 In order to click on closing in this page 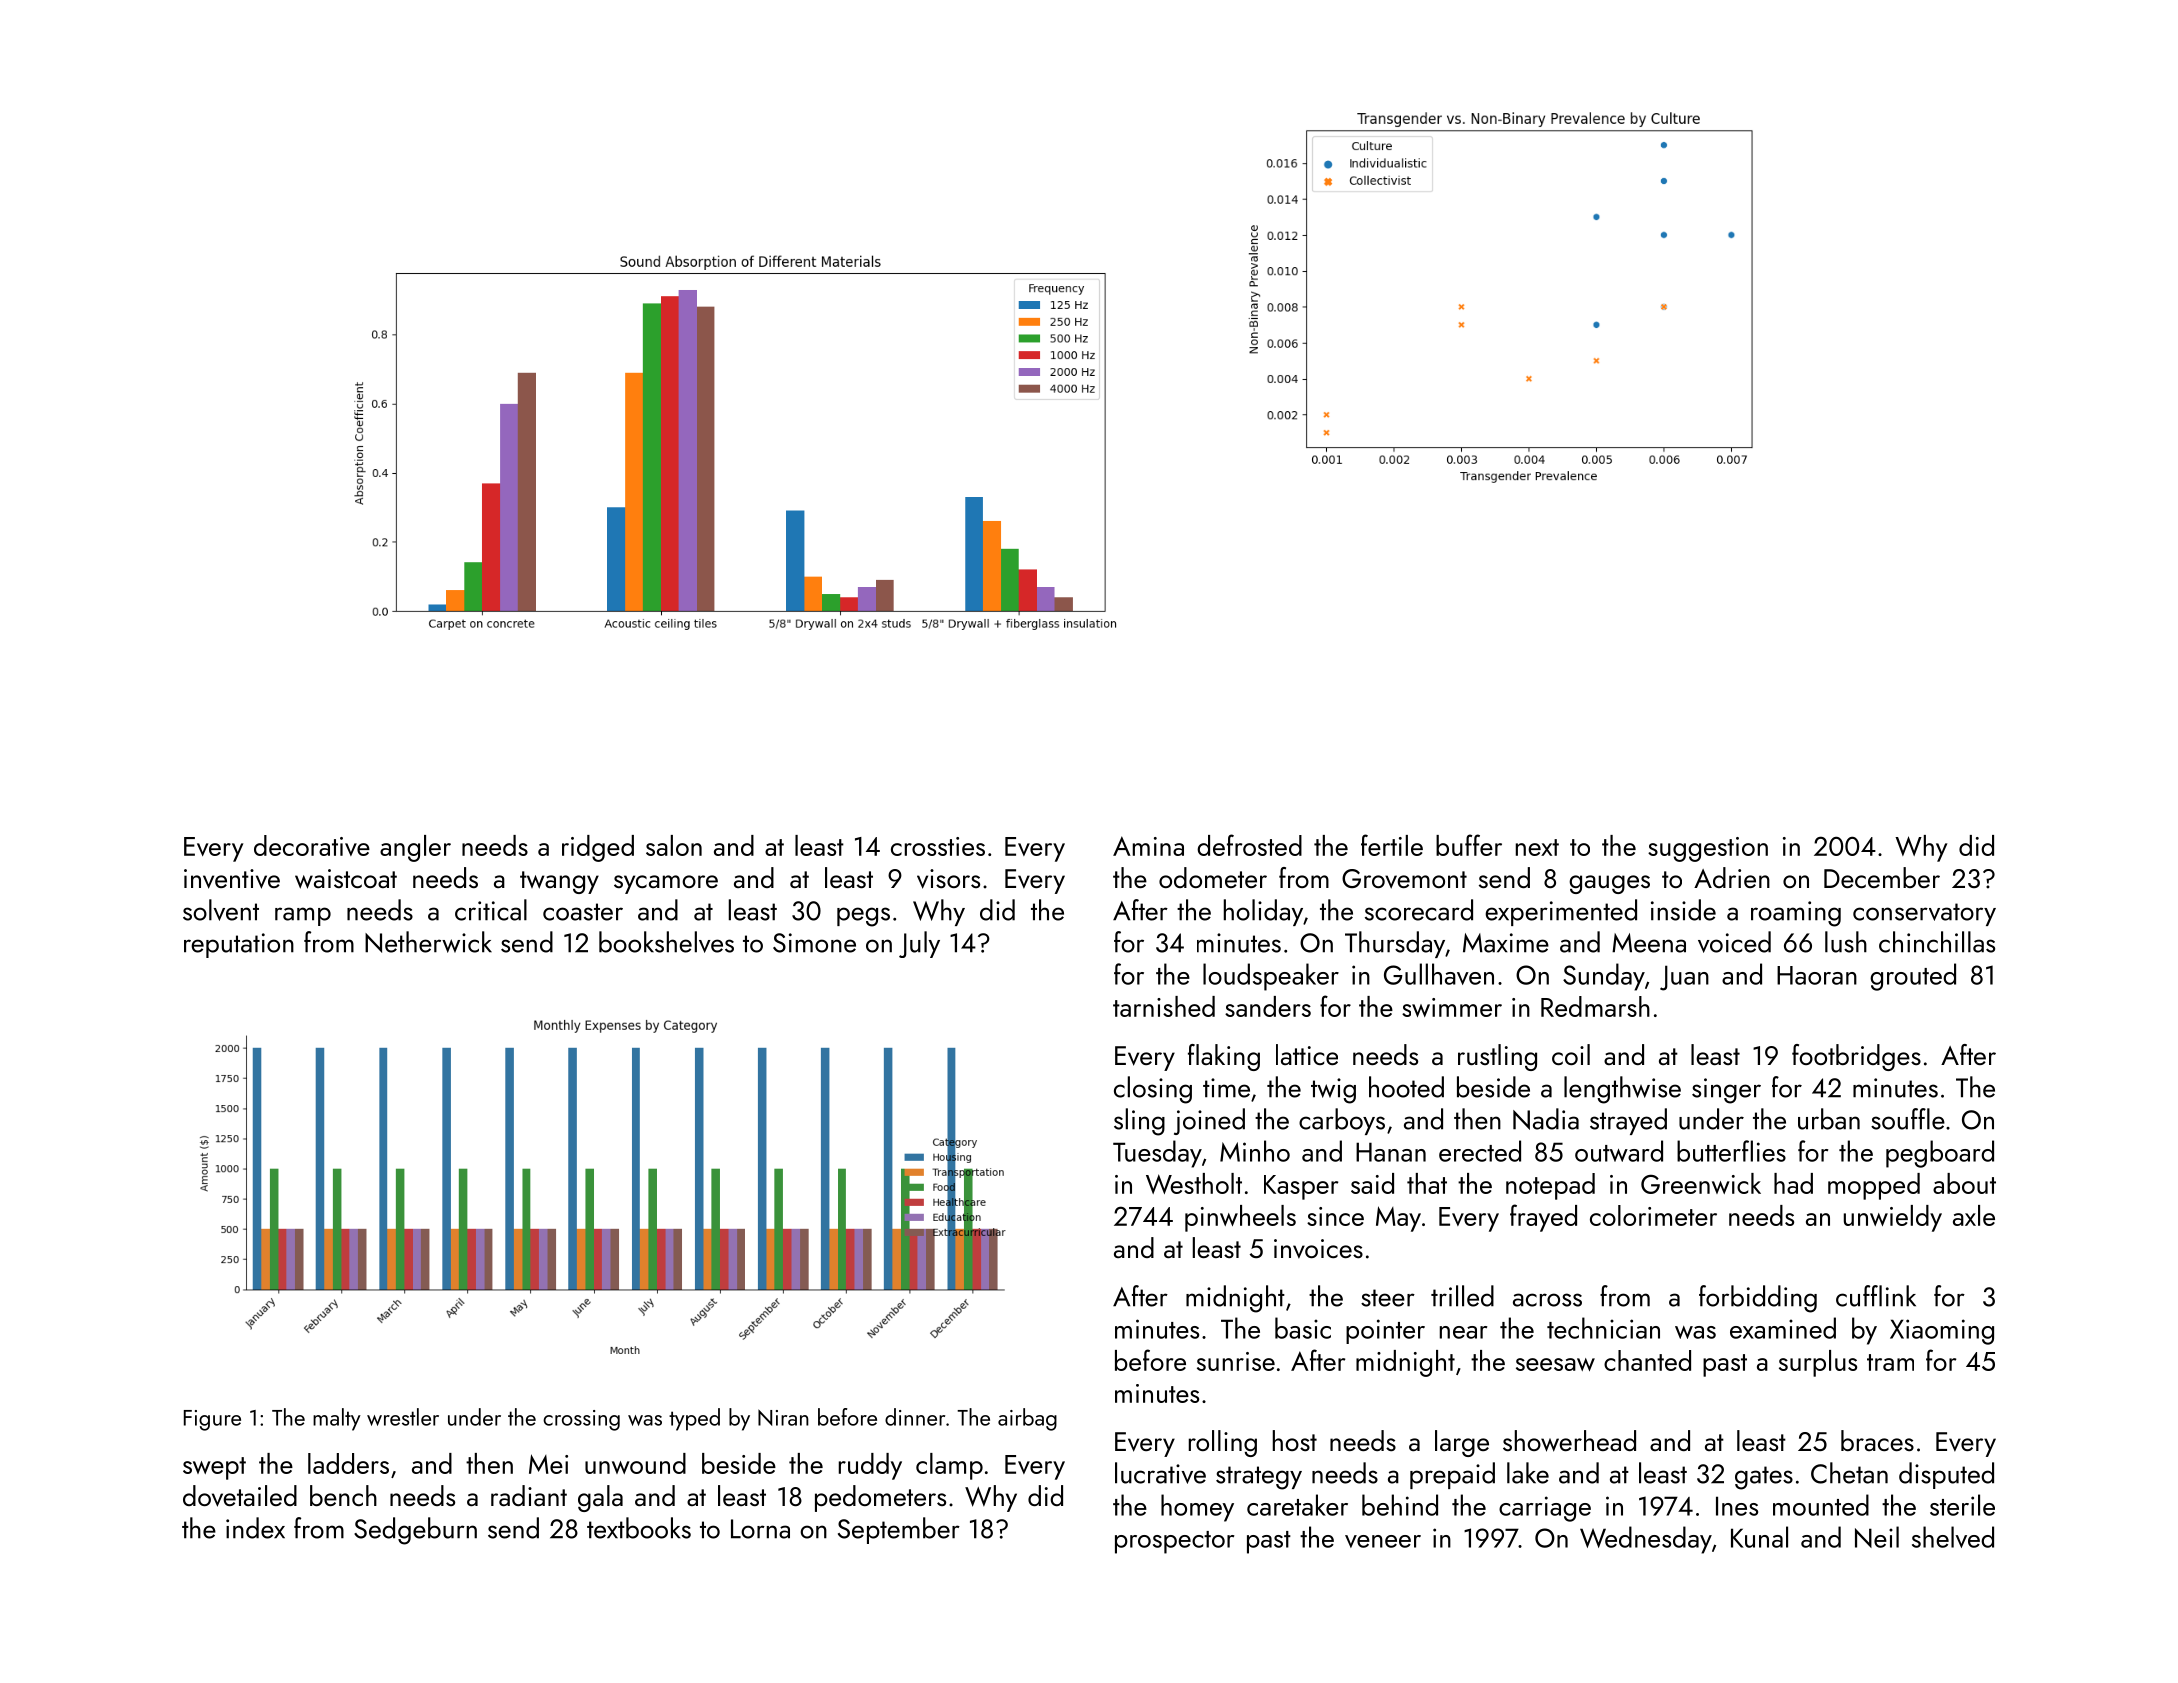, I will do `click(1153, 1090)`.
